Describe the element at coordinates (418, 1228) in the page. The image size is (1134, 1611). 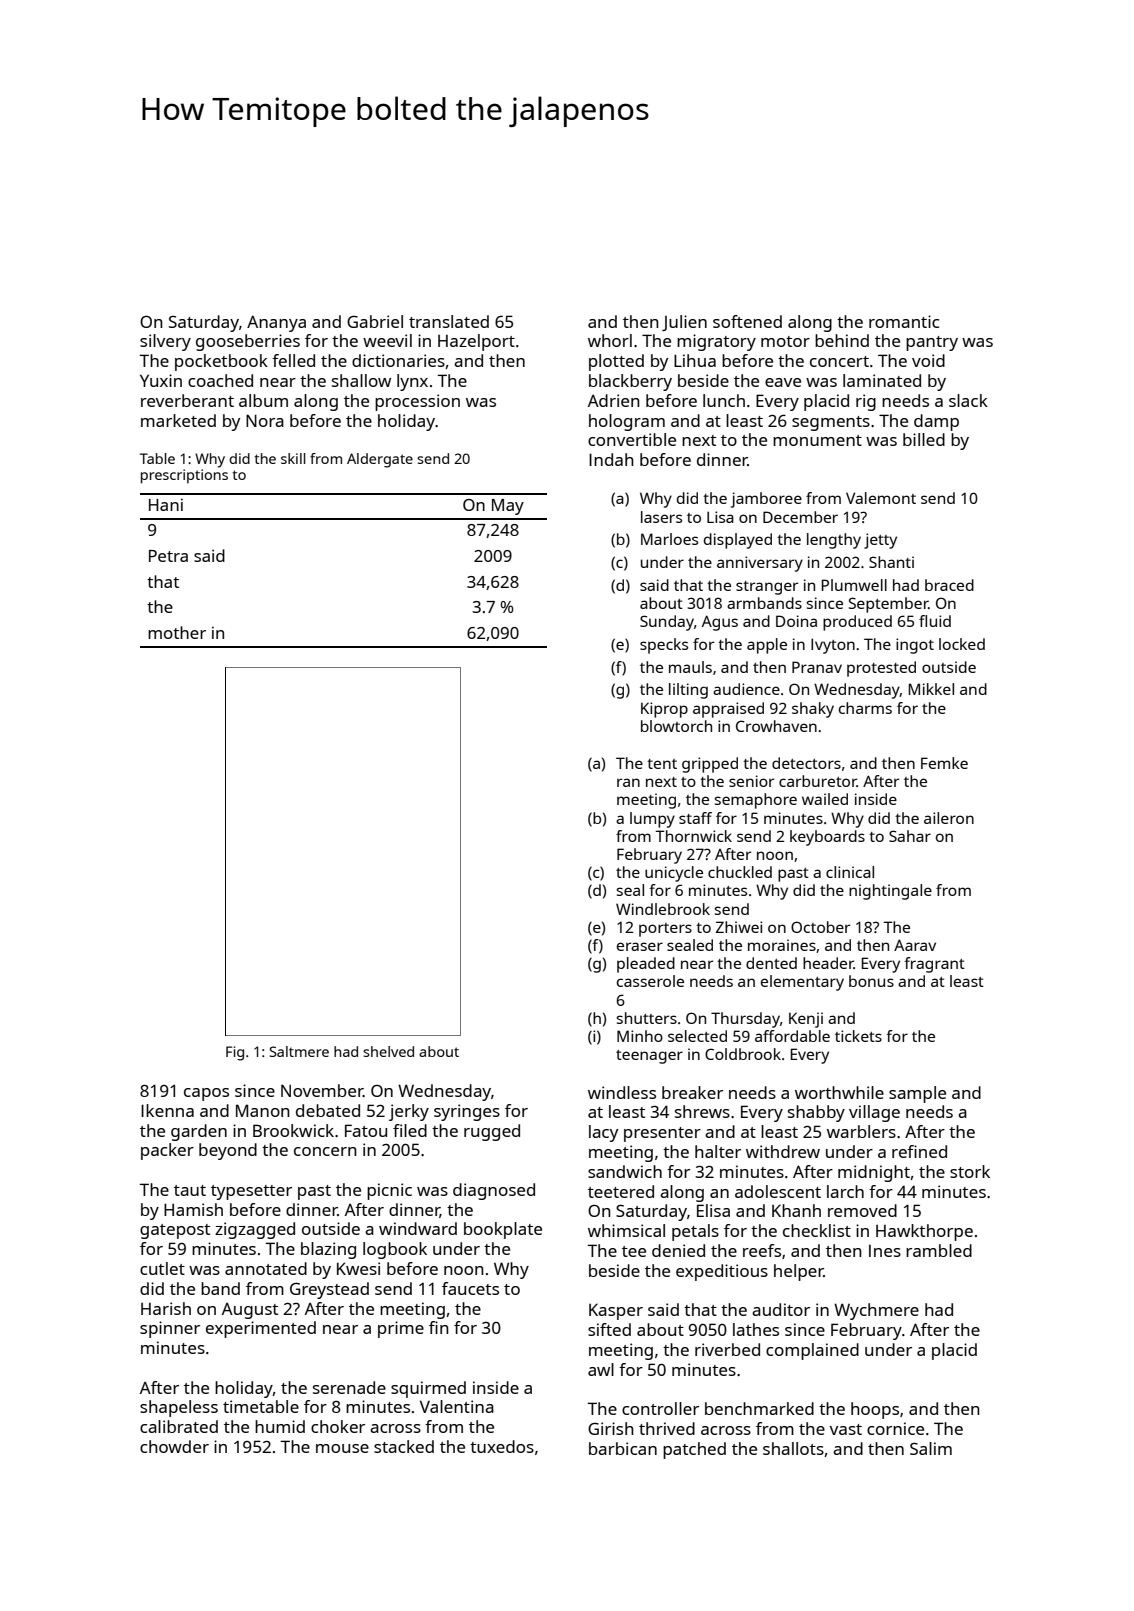
I see `windward` at that location.
